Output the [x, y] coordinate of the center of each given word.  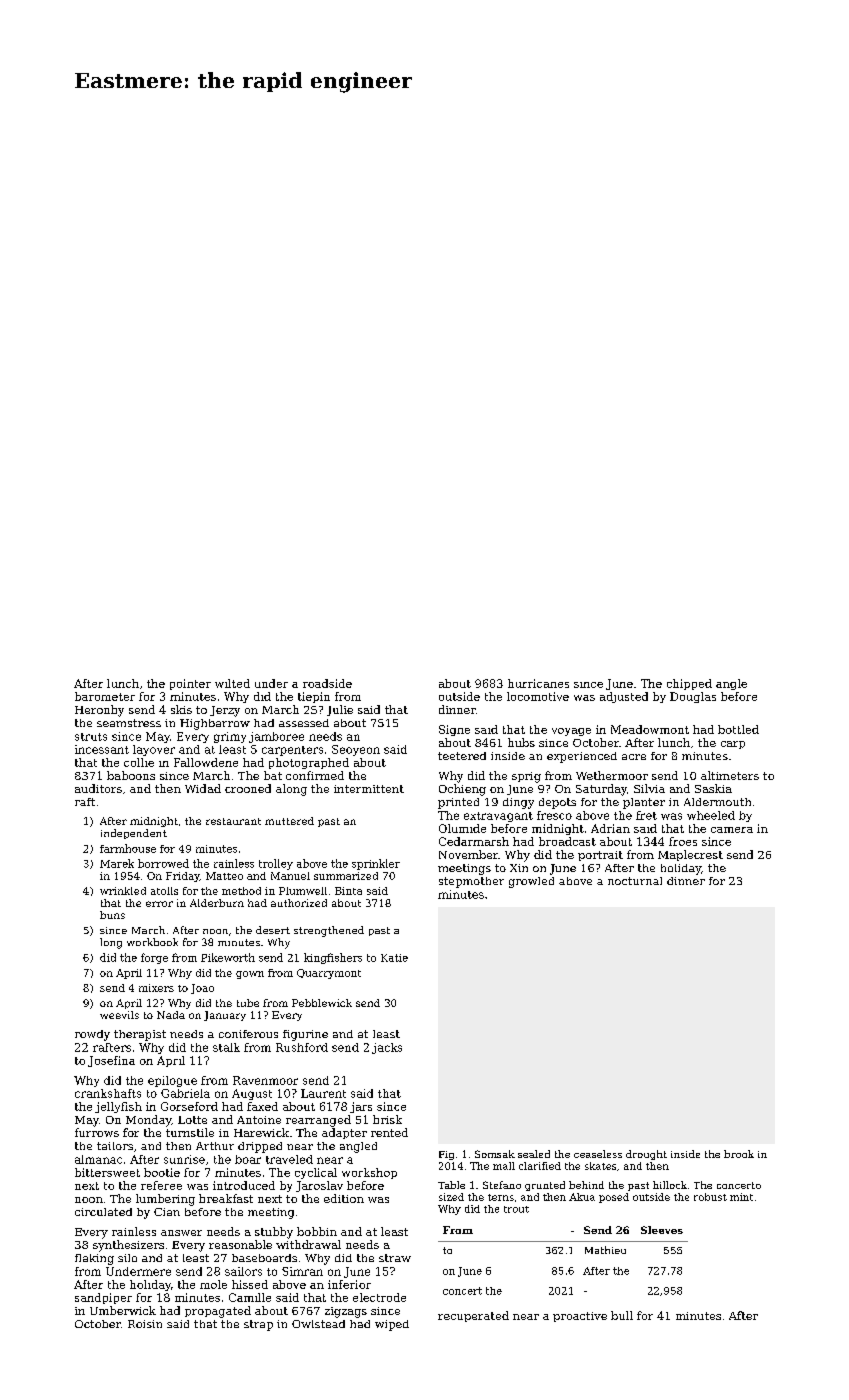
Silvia [649, 788]
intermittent [369, 789]
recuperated [473, 1316]
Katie [394, 958]
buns [112, 915]
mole [213, 1284]
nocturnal [635, 881]
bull [622, 1315]
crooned [248, 788]
